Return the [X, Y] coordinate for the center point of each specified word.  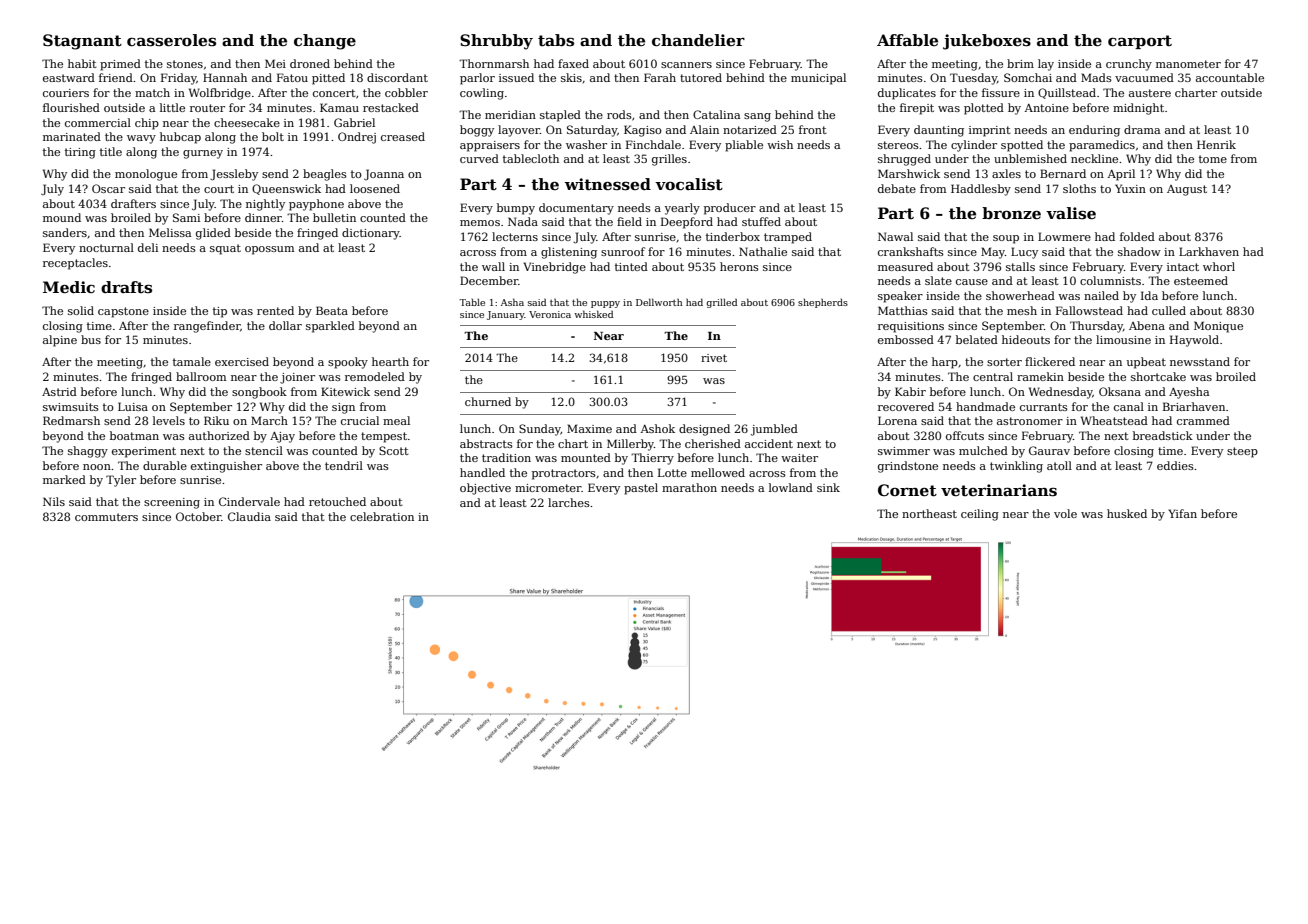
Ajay [282, 437]
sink [828, 487]
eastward [69, 77]
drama [1142, 129]
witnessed [608, 184]
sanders [65, 232]
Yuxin [1130, 188]
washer [586, 144]
